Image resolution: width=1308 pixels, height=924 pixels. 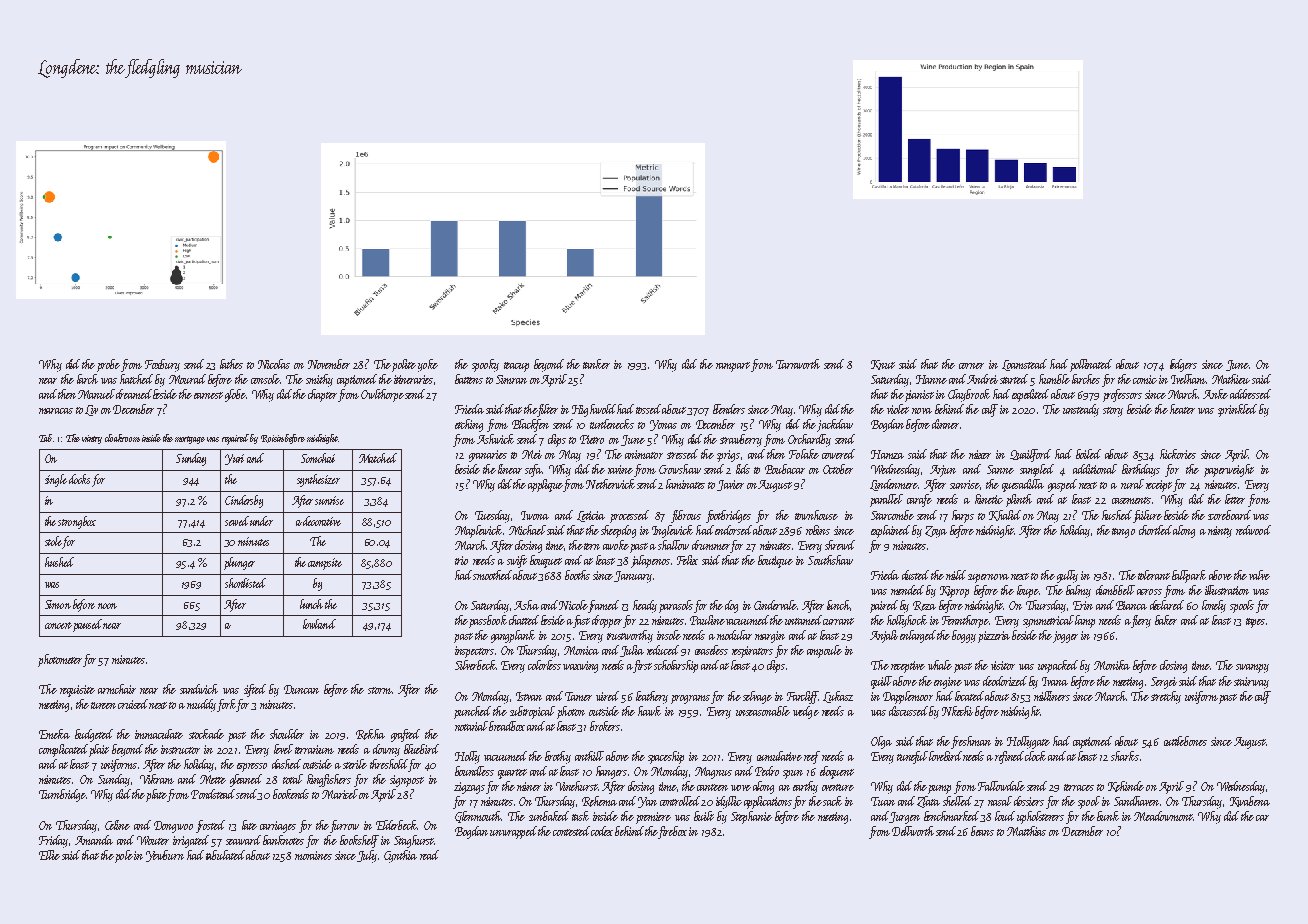 I want to click on Dellworth, so click(x=913, y=831).
